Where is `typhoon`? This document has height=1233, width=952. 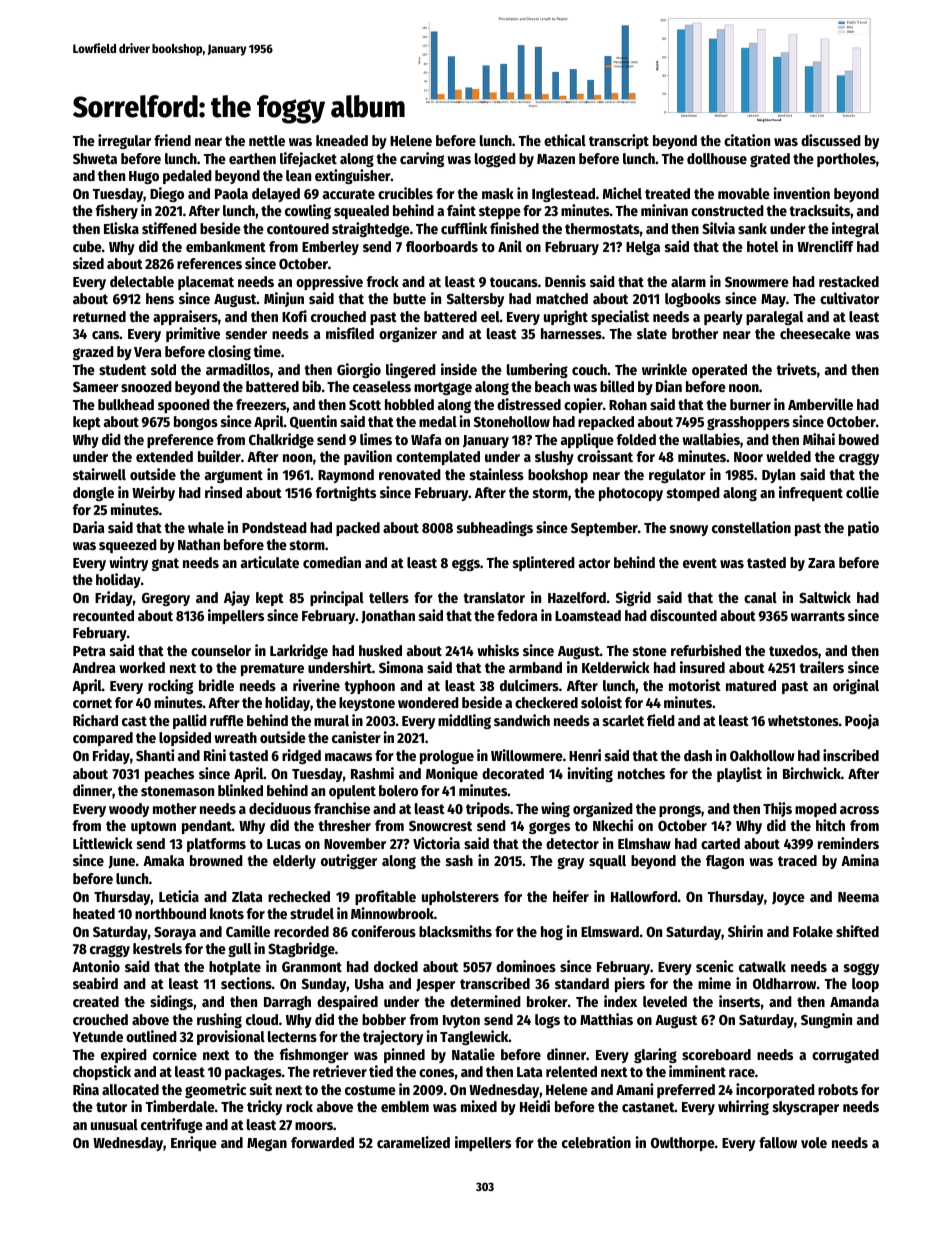 typhoon is located at coordinates (369, 687).
